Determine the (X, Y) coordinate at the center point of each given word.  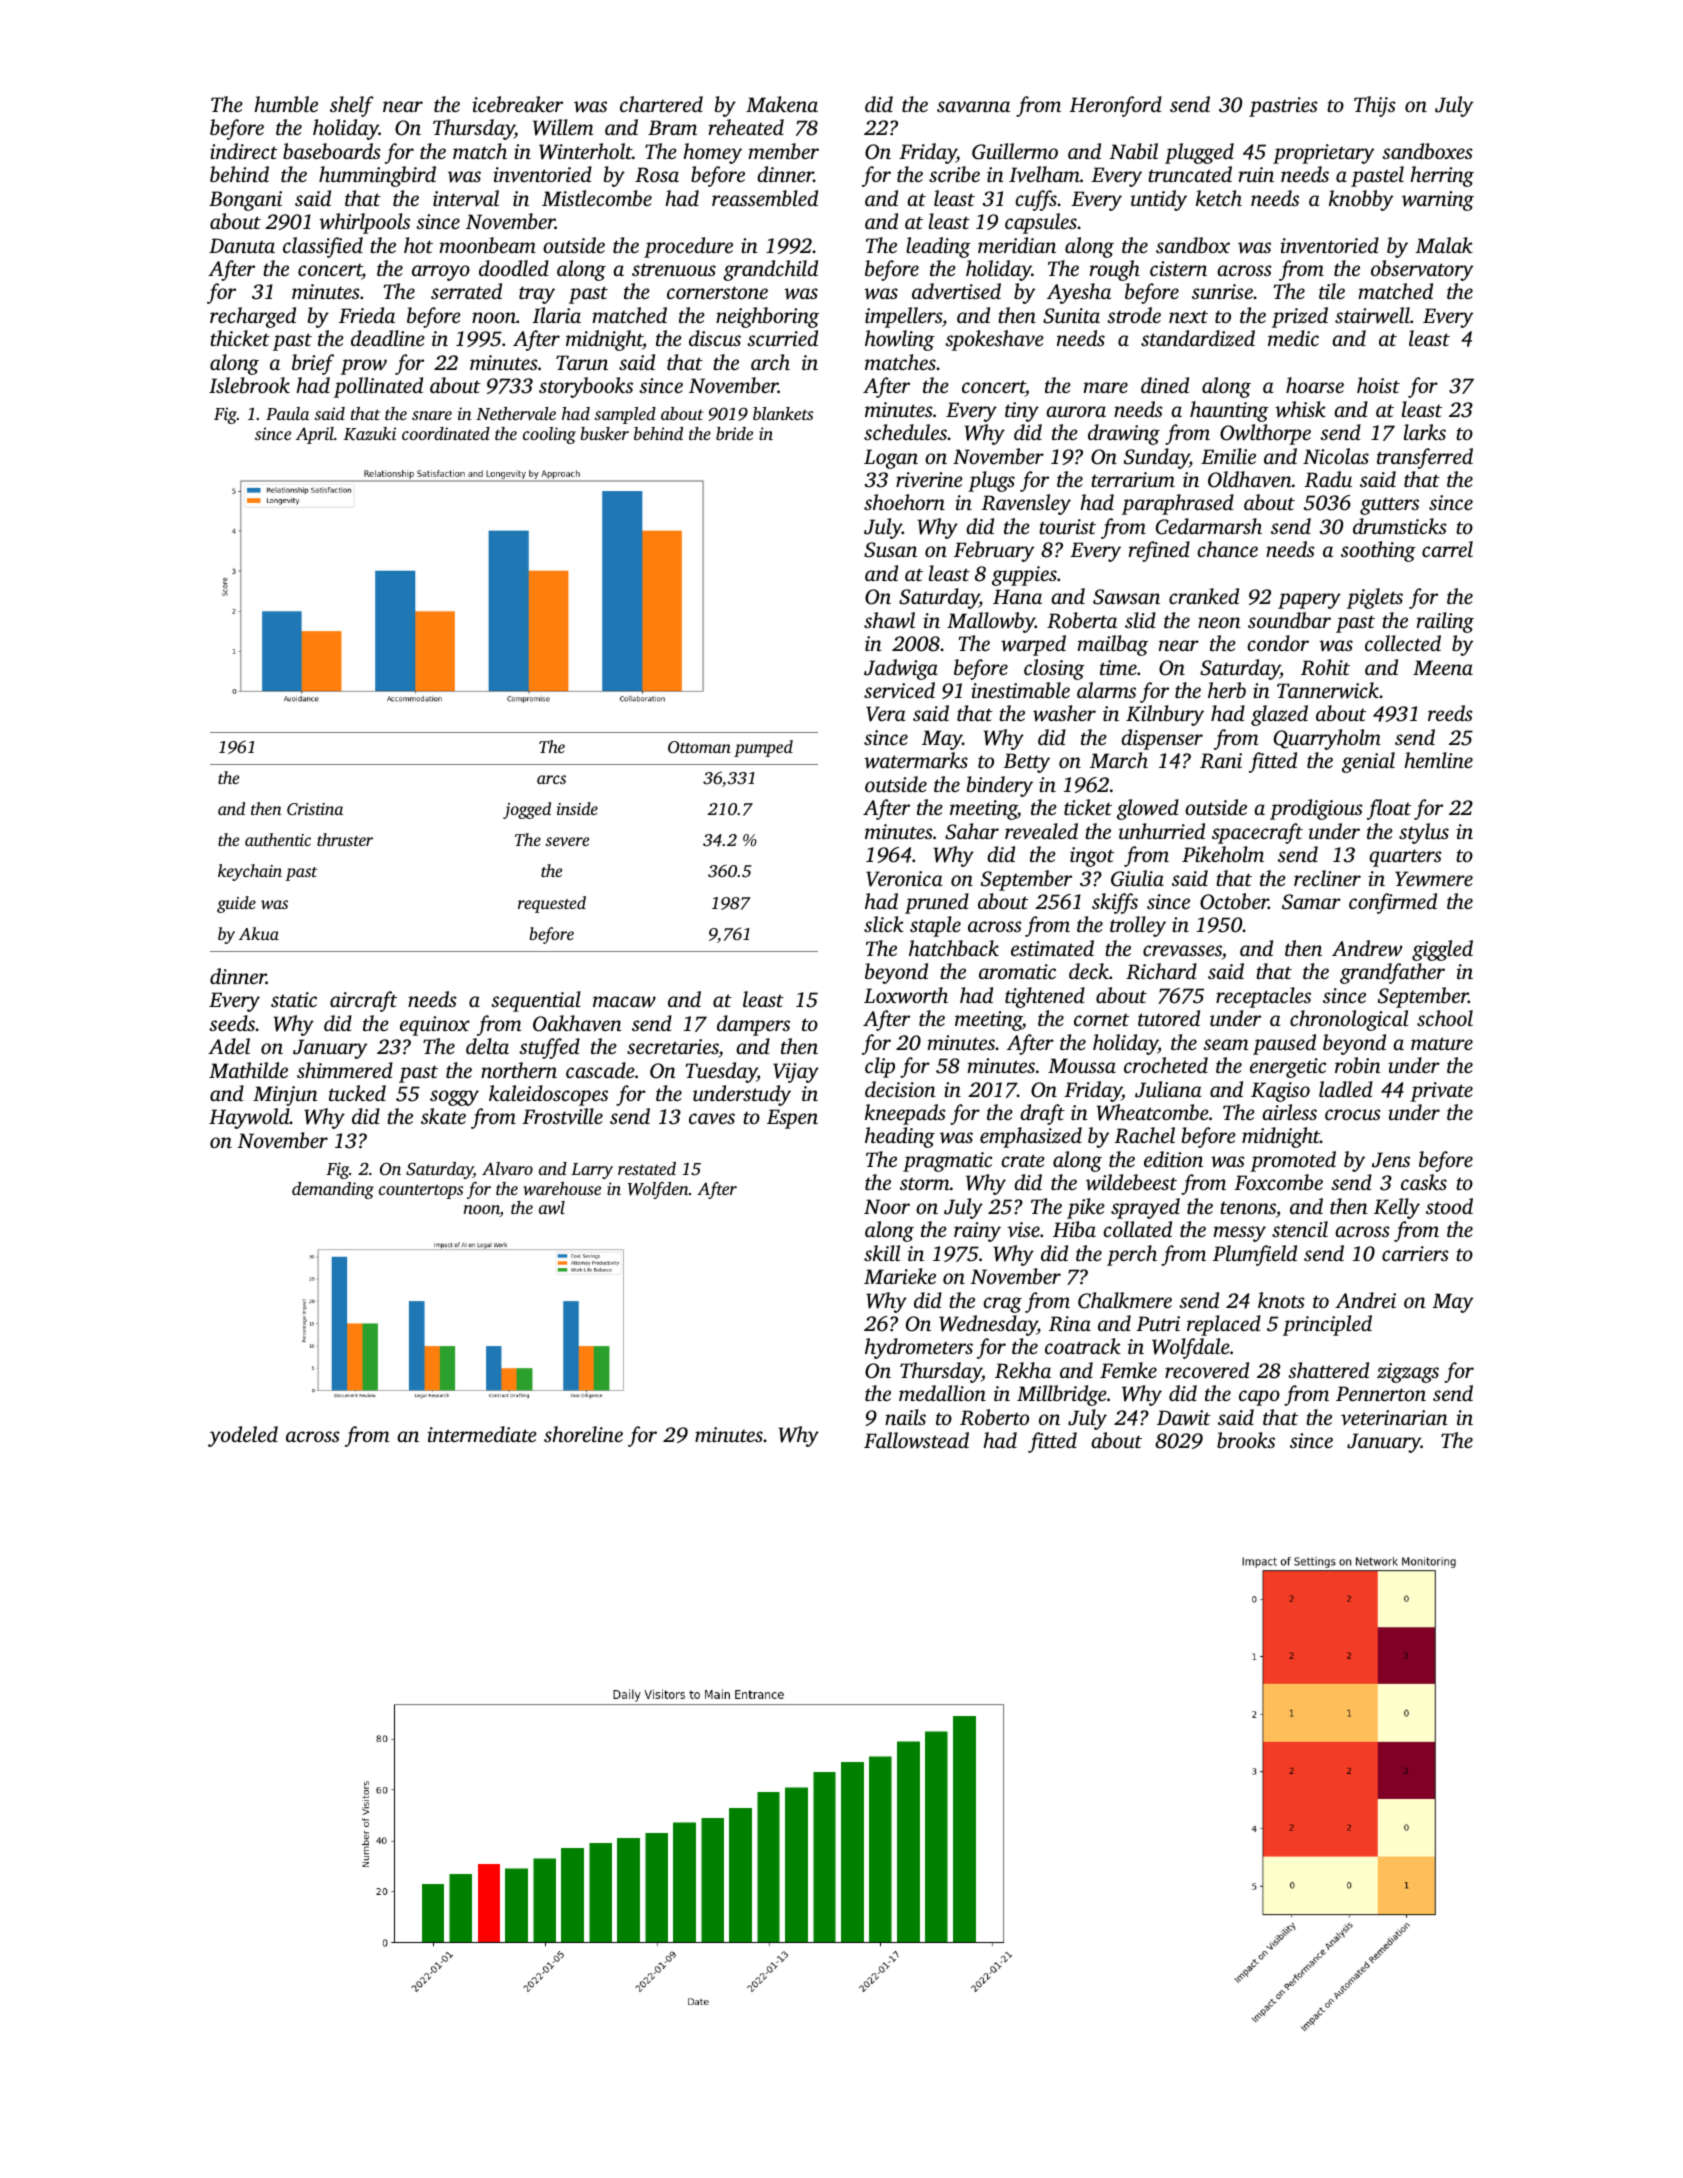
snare (432, 415)
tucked (357, 1093)
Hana (1017, 596)
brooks (1246, 1440)
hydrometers (919, 1348)
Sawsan (1126, 597)
